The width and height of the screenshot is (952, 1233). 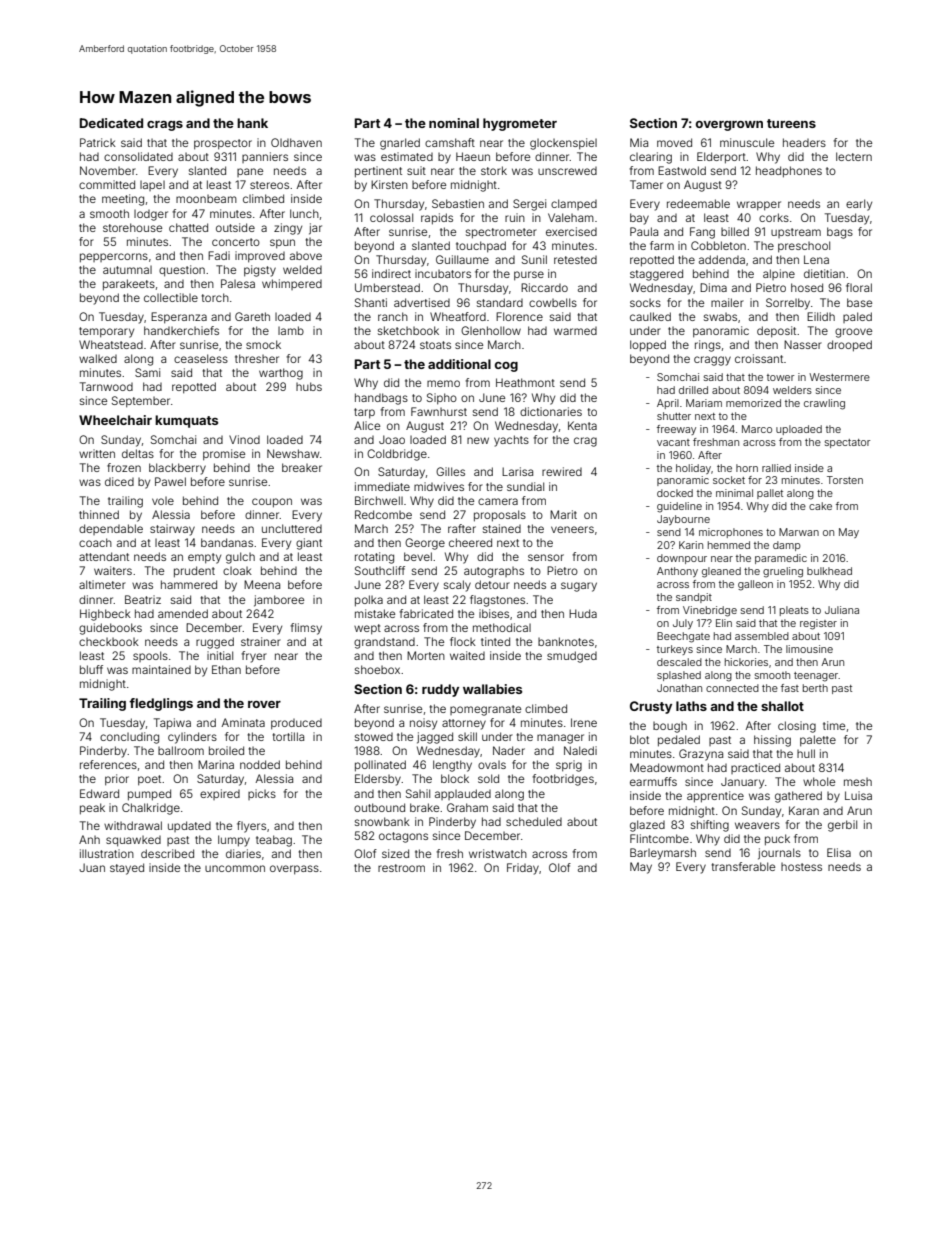 What do you see at coordinates (426, 613) in the screenshot?
I see `fabricated` at bounding box center [426, 613].
